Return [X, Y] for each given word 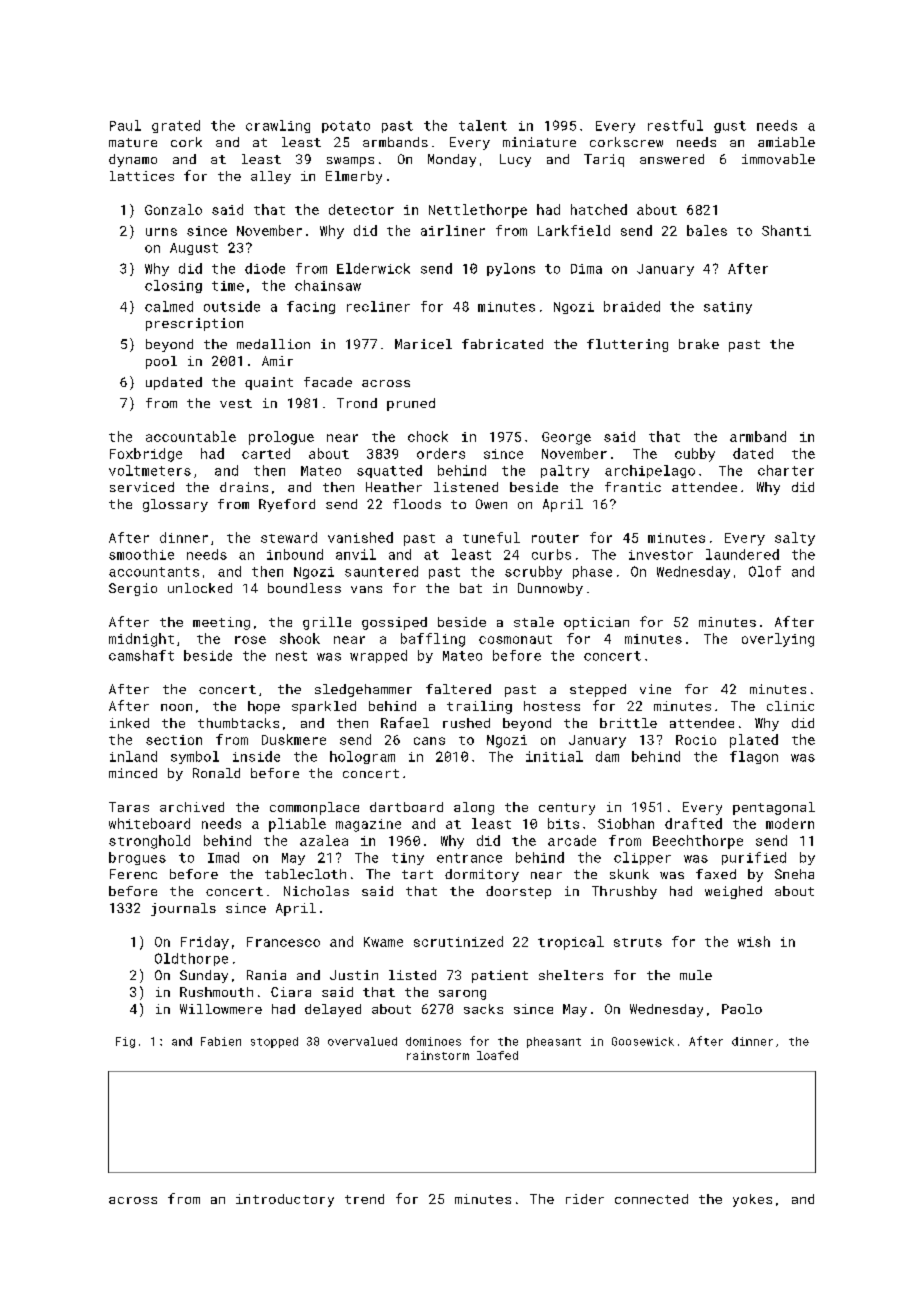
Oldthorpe [191, 959]
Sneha [794, 874]
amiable [786, 142]
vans [366, 589]
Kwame [383, 942]
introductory [285, 1200]
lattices [142, 176]
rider [585, 1199]
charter [786, 470]
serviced [142, 487]
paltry [565, 471]
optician [596, 623]
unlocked [200, 588]
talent [483, 125]
